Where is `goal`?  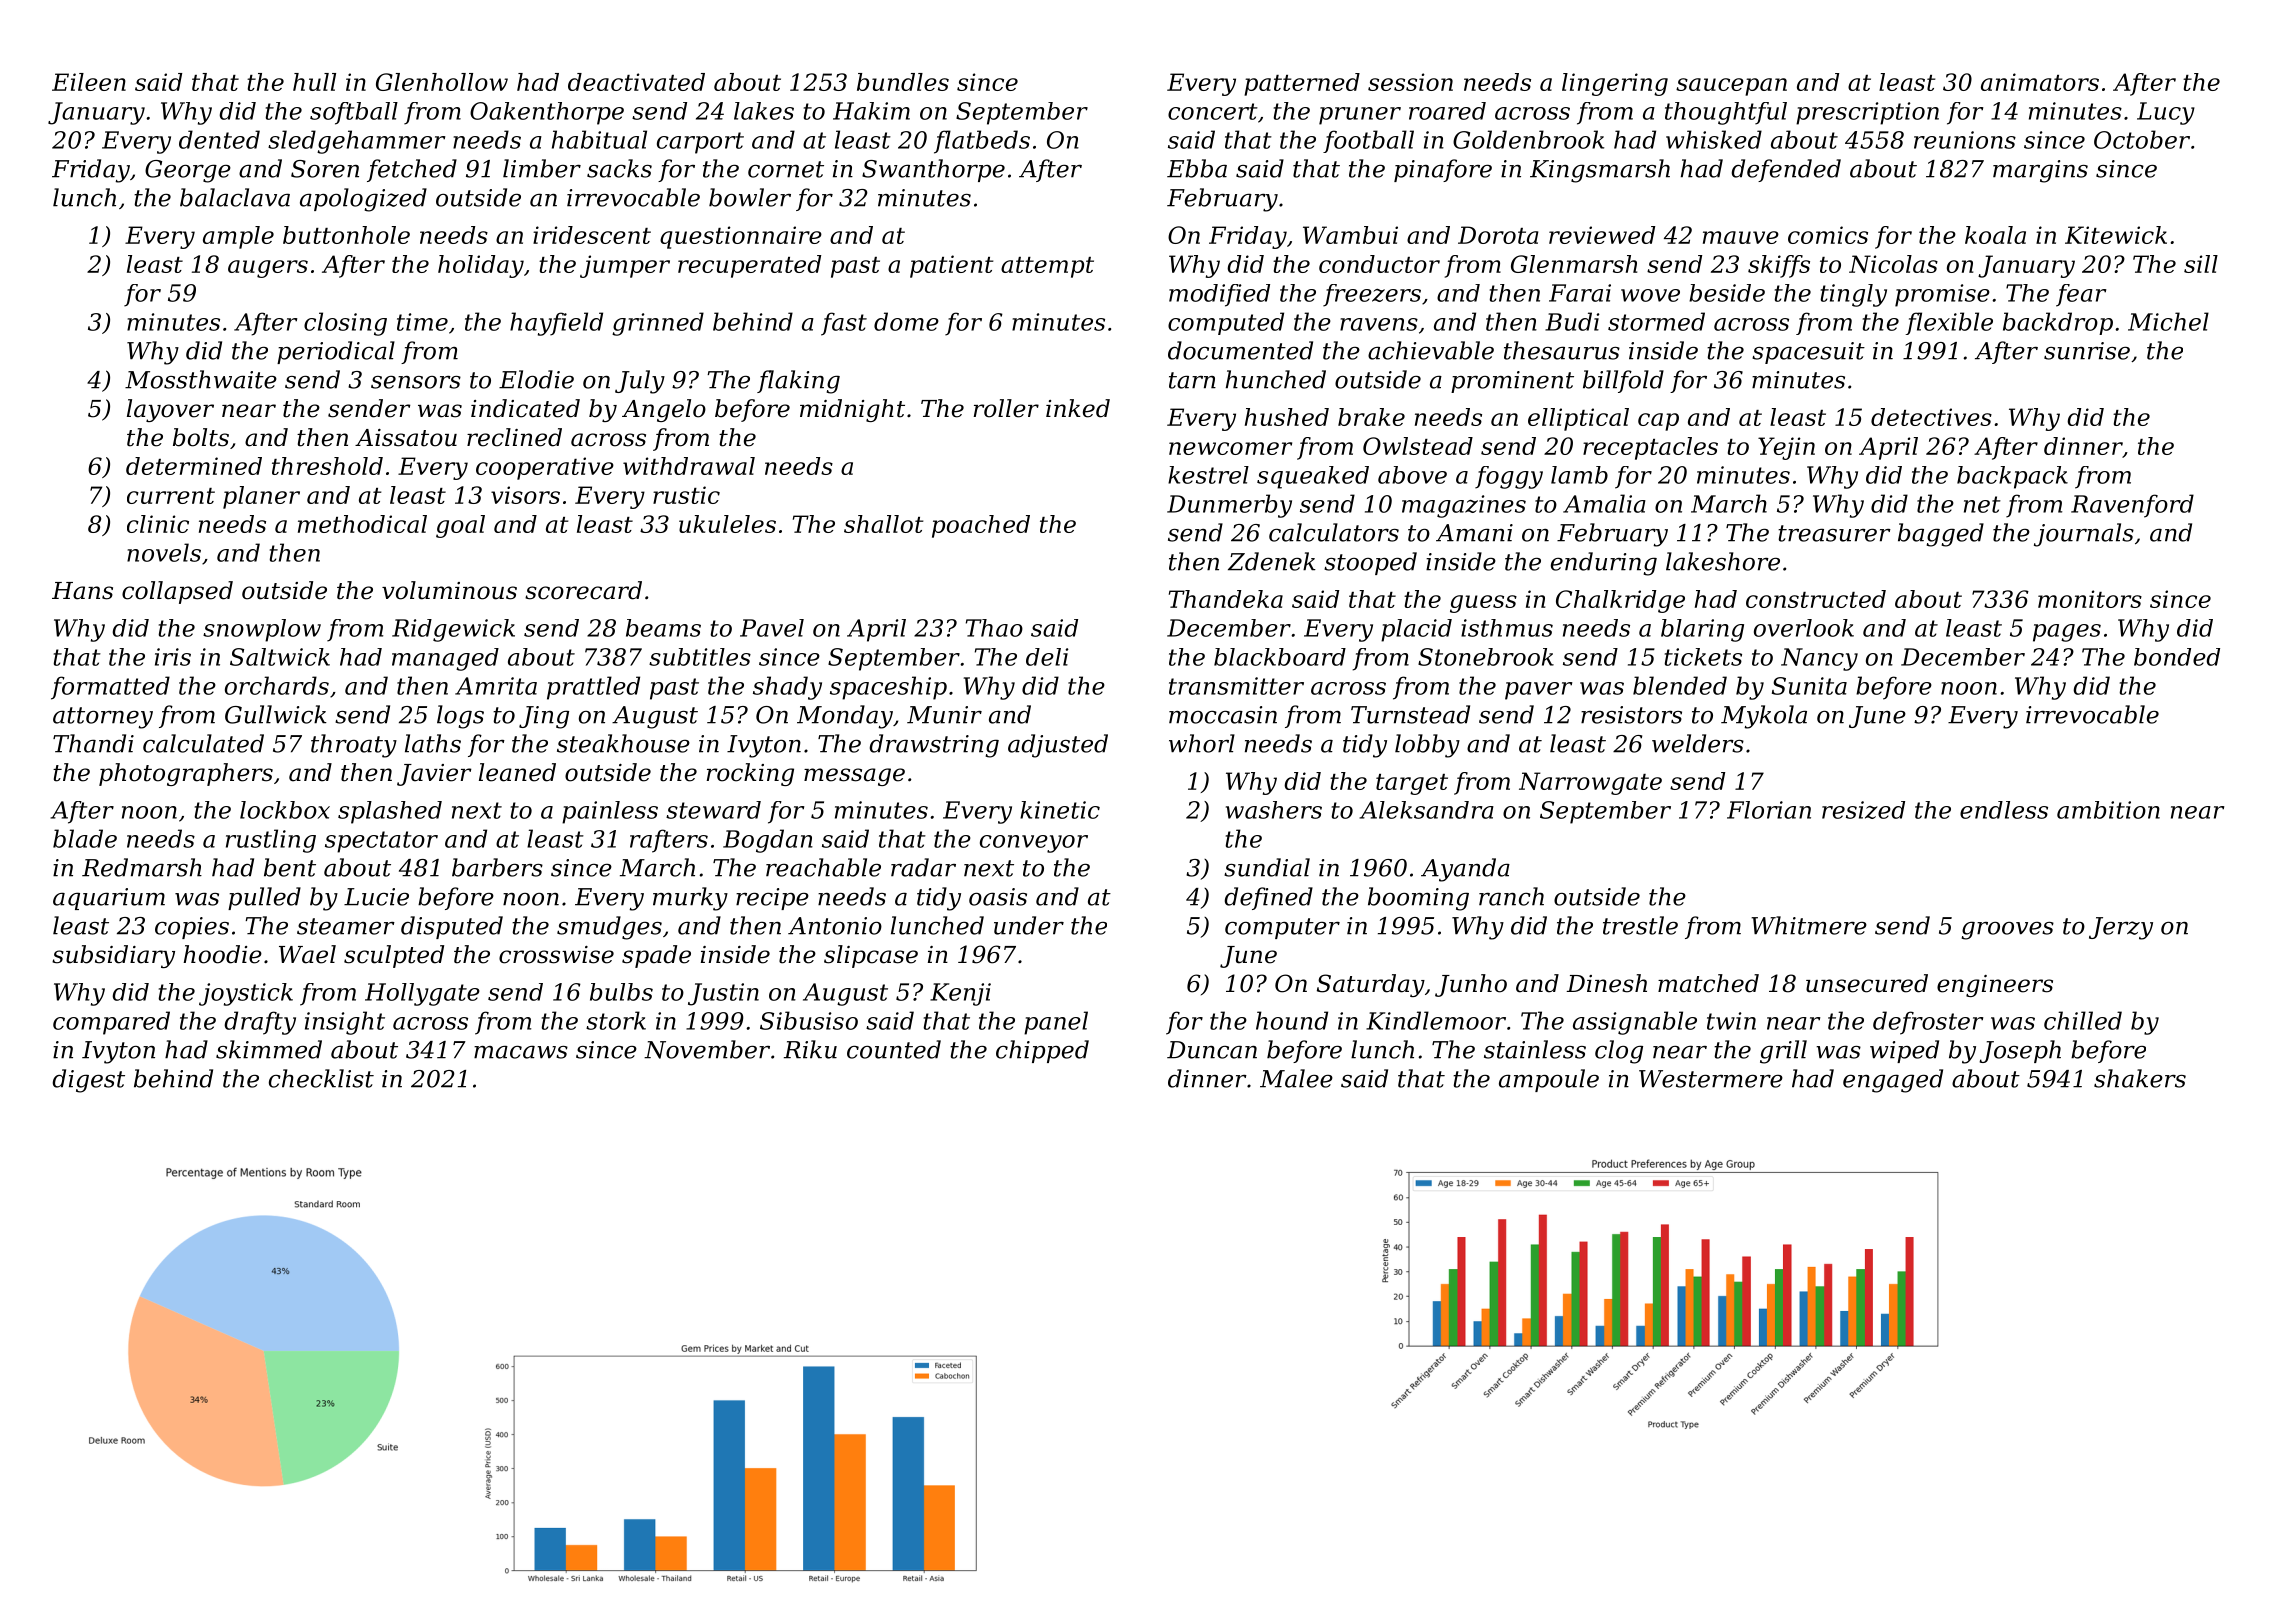
goal is located at coordinates (460, 526).
